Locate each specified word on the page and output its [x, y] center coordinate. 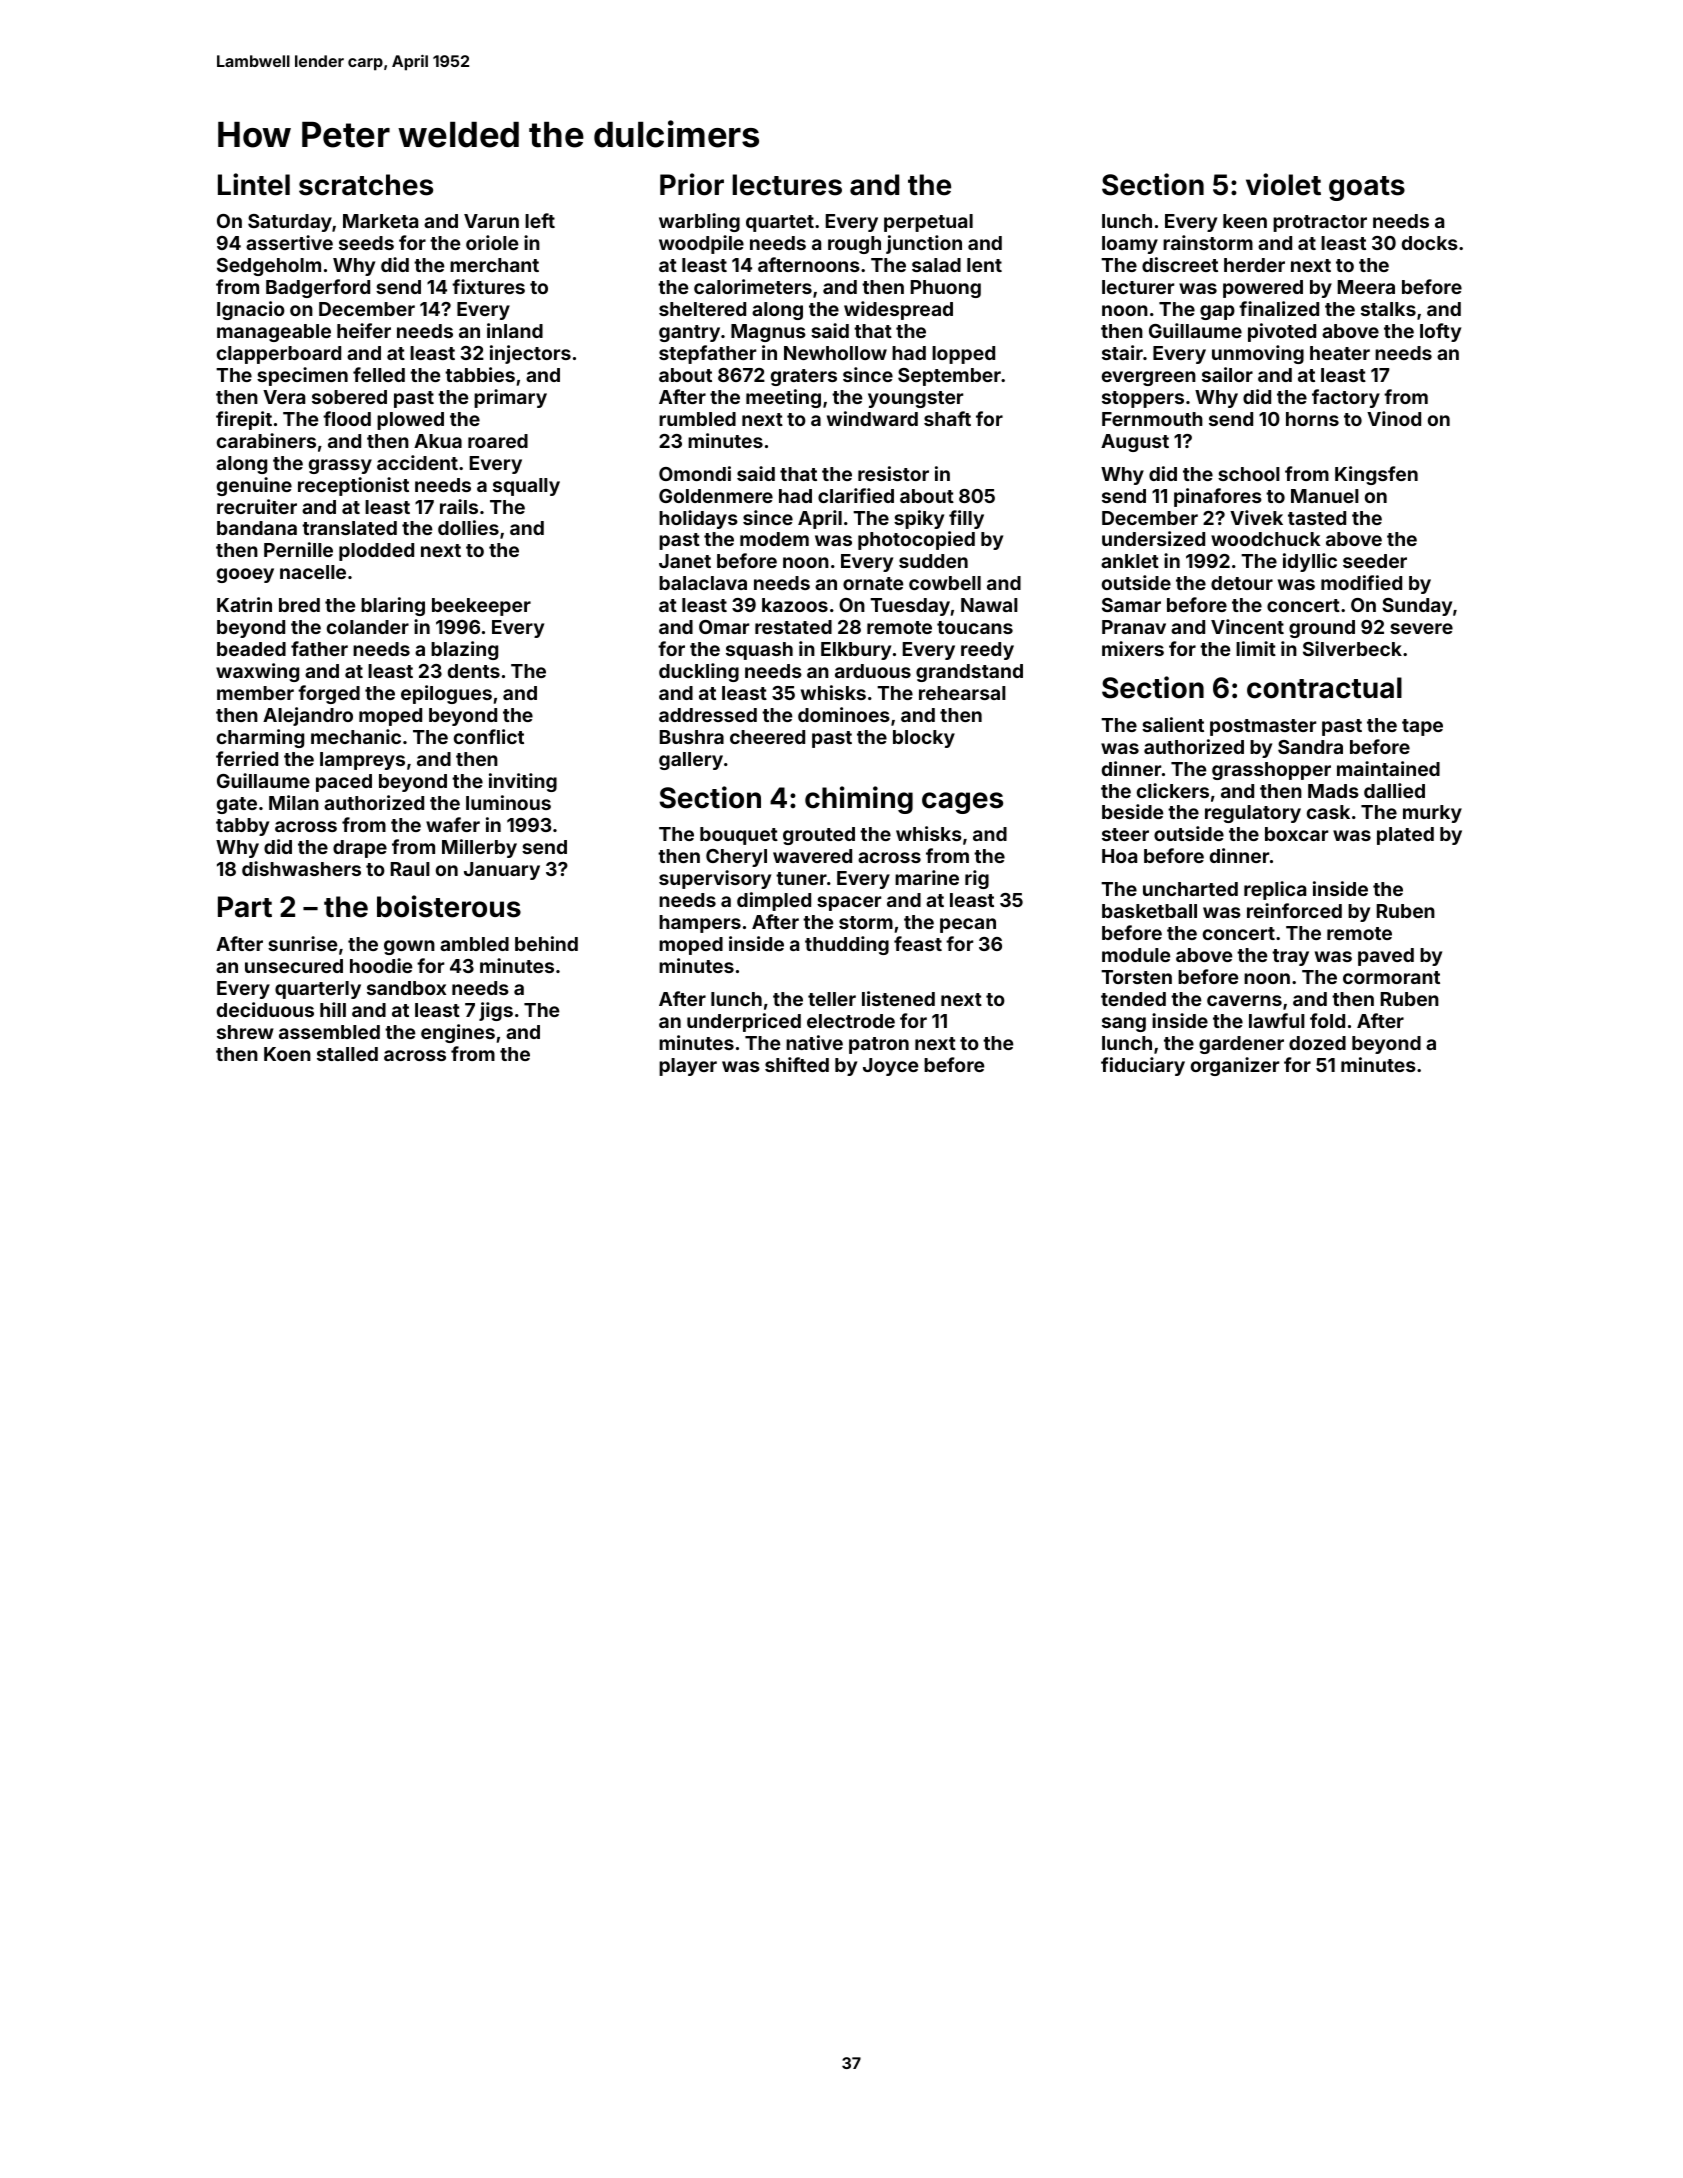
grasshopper [1271, 771]
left [540, 220]
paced [344, 783]
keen [1245, 221]
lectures [787, 185]
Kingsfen [1376, 475]
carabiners [266, 440]
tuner [801, 878]
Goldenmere [716, 496]
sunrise [302, 943]
